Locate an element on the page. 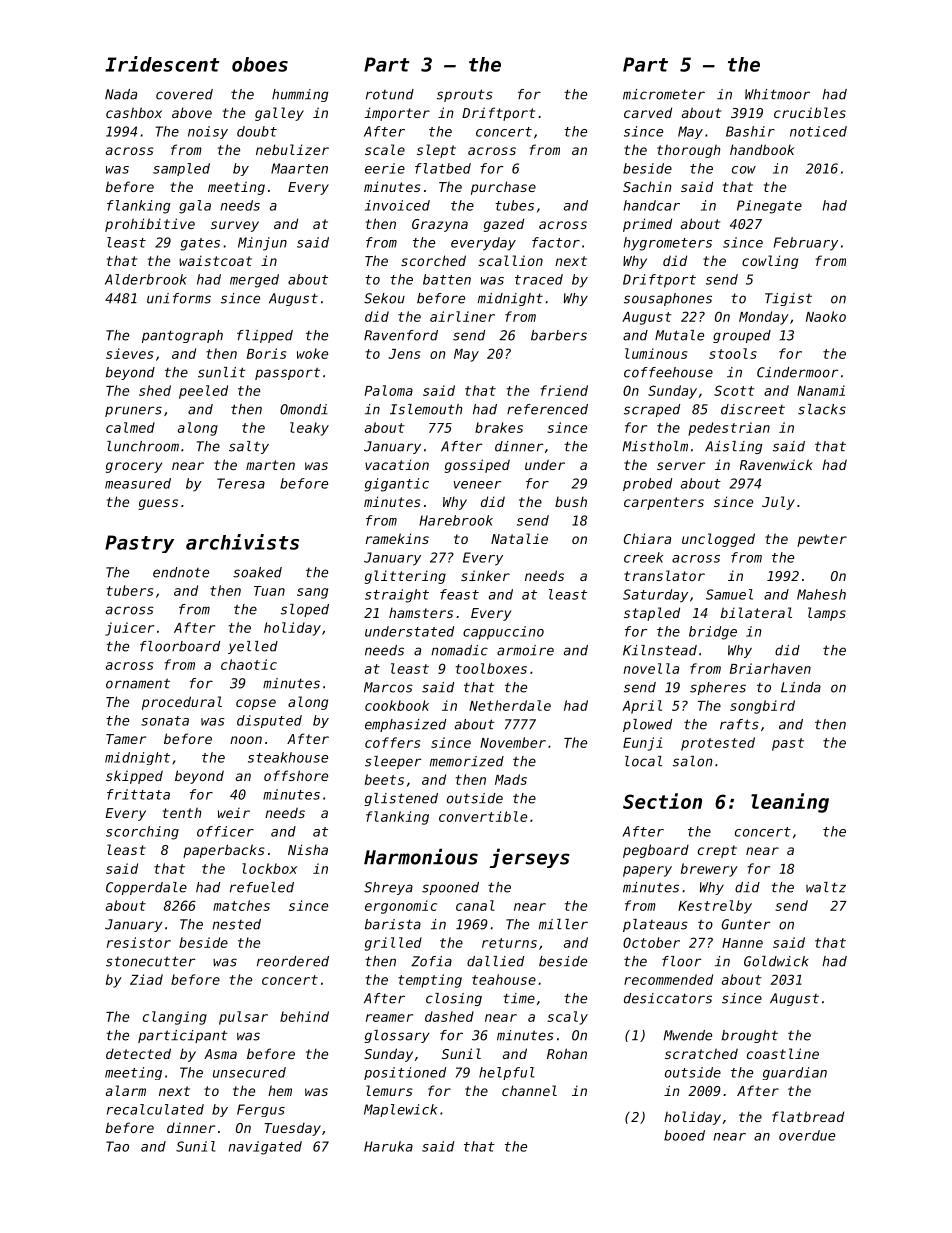 The width and height of the image is (952, 1233). brewery is located at coordinates (709, 870).
